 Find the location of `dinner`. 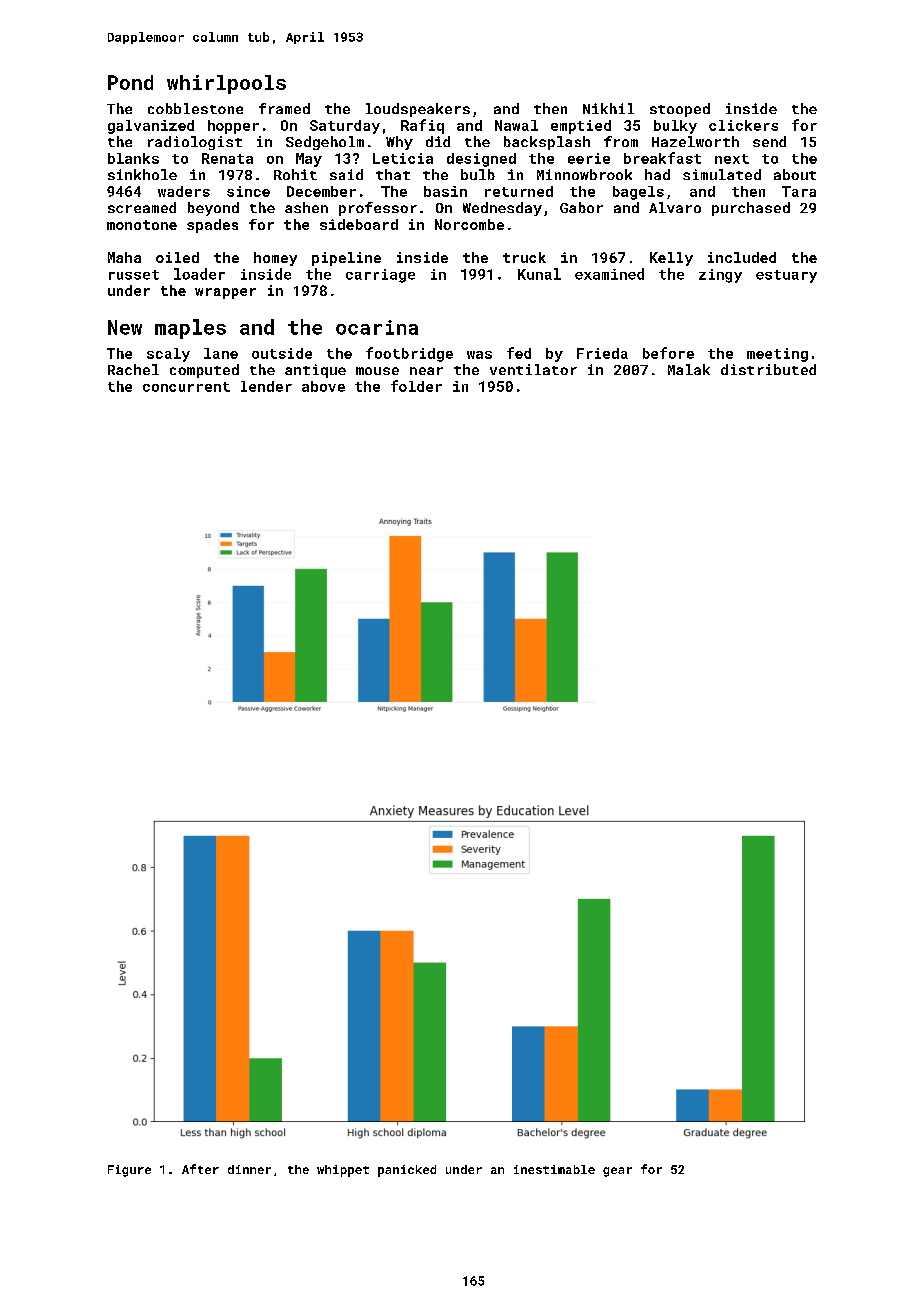

dinner is located at coordinates (249, 1169).
